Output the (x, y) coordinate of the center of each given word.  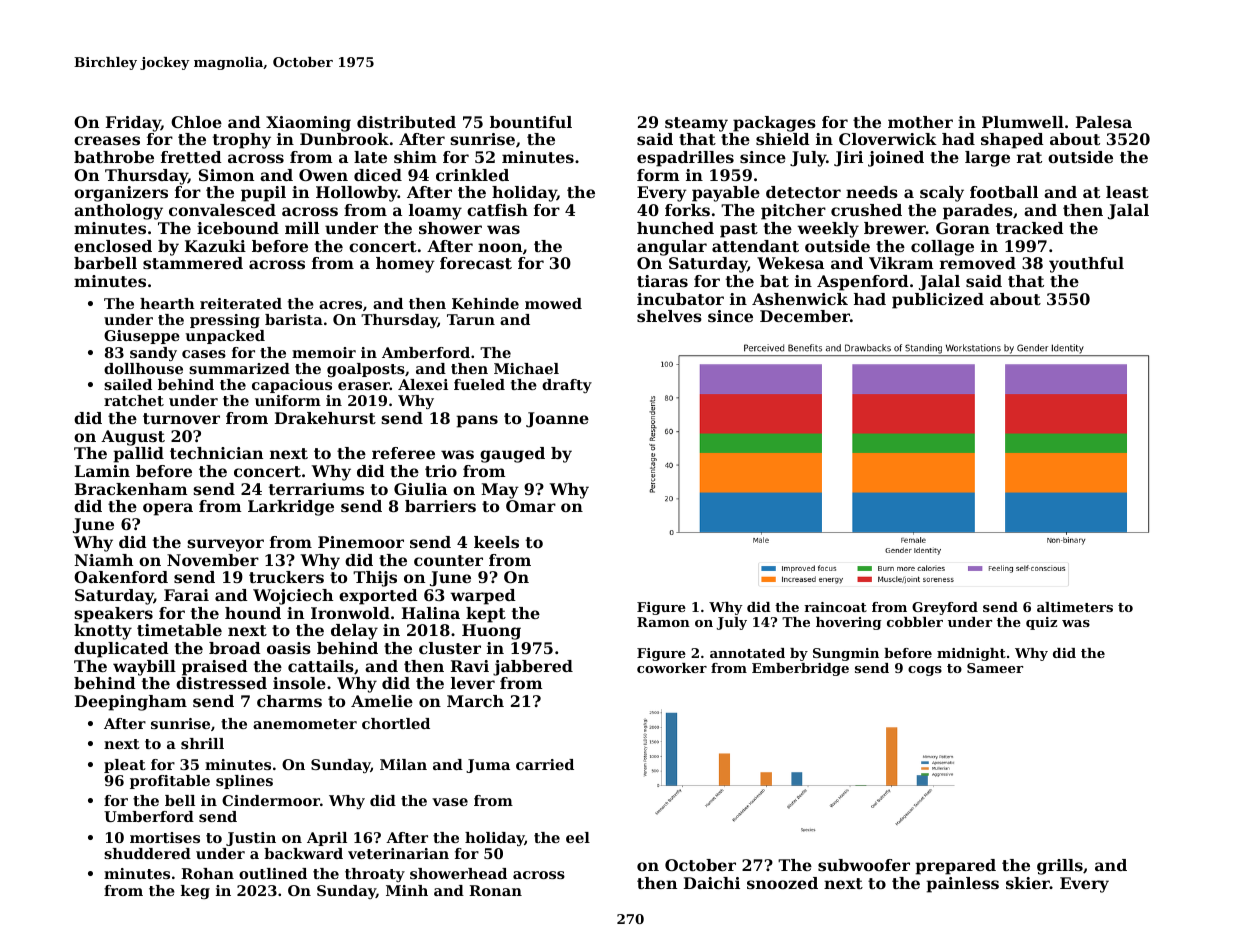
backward (303, 853)
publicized (938, 301)
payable (726, 194)
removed (978, 263)
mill (302, 228)
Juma (488, 766)
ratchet (134, 400)
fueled (479, 384)
